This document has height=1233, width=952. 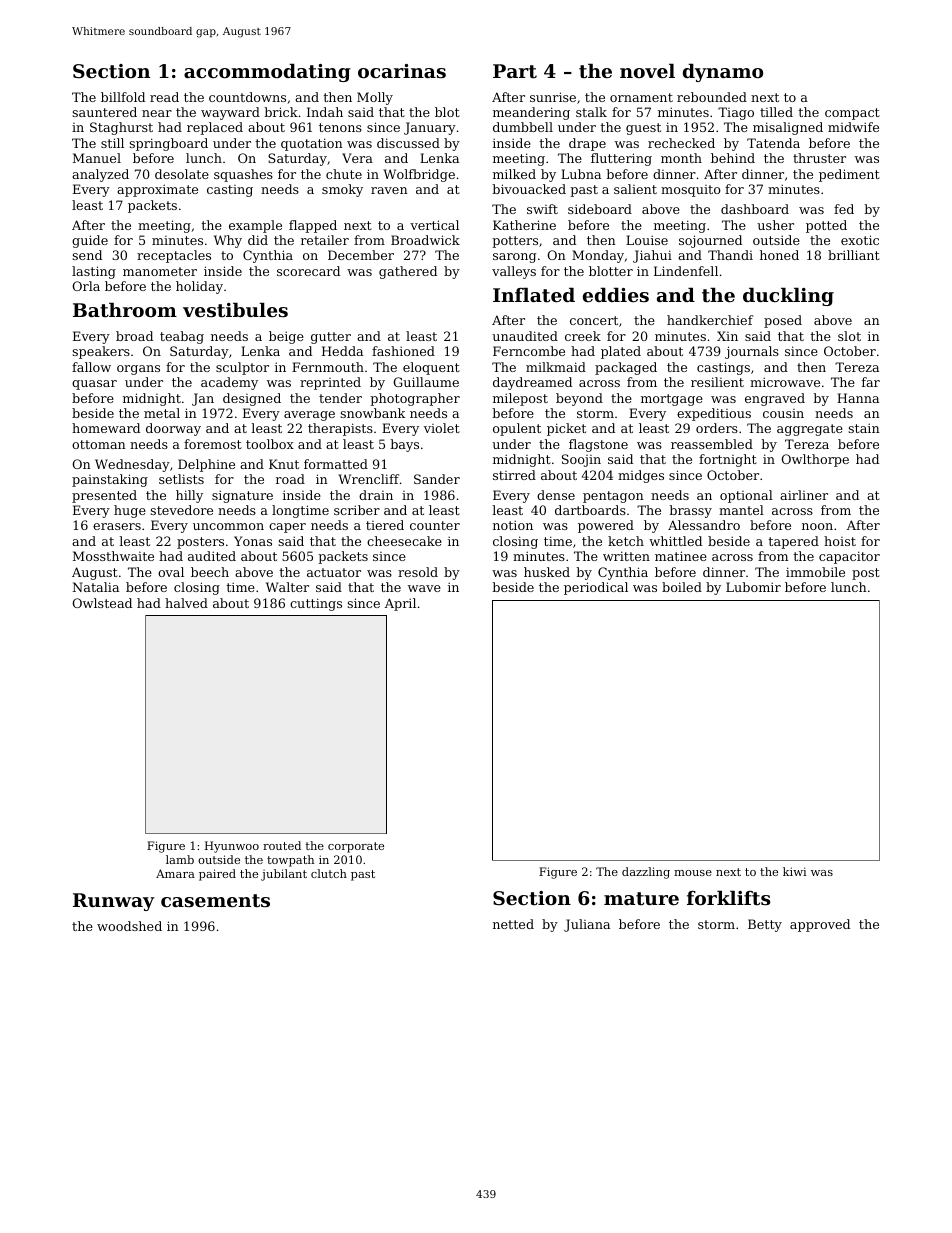 I want to click on Amara, so click(x=175, y=873).
